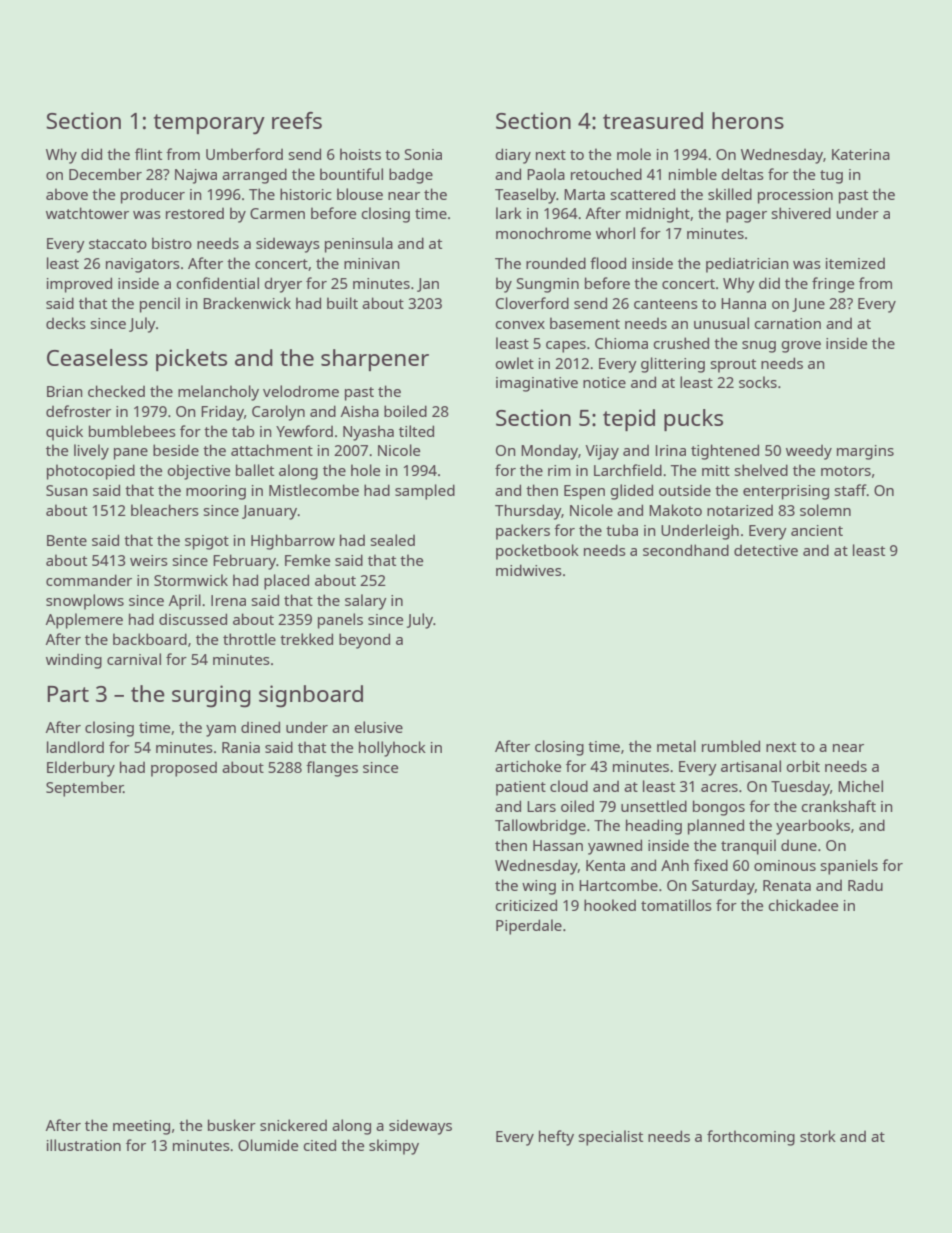  Describe the element at coordinates (394, 1147) in the image. I see `skimpy` at that location.
